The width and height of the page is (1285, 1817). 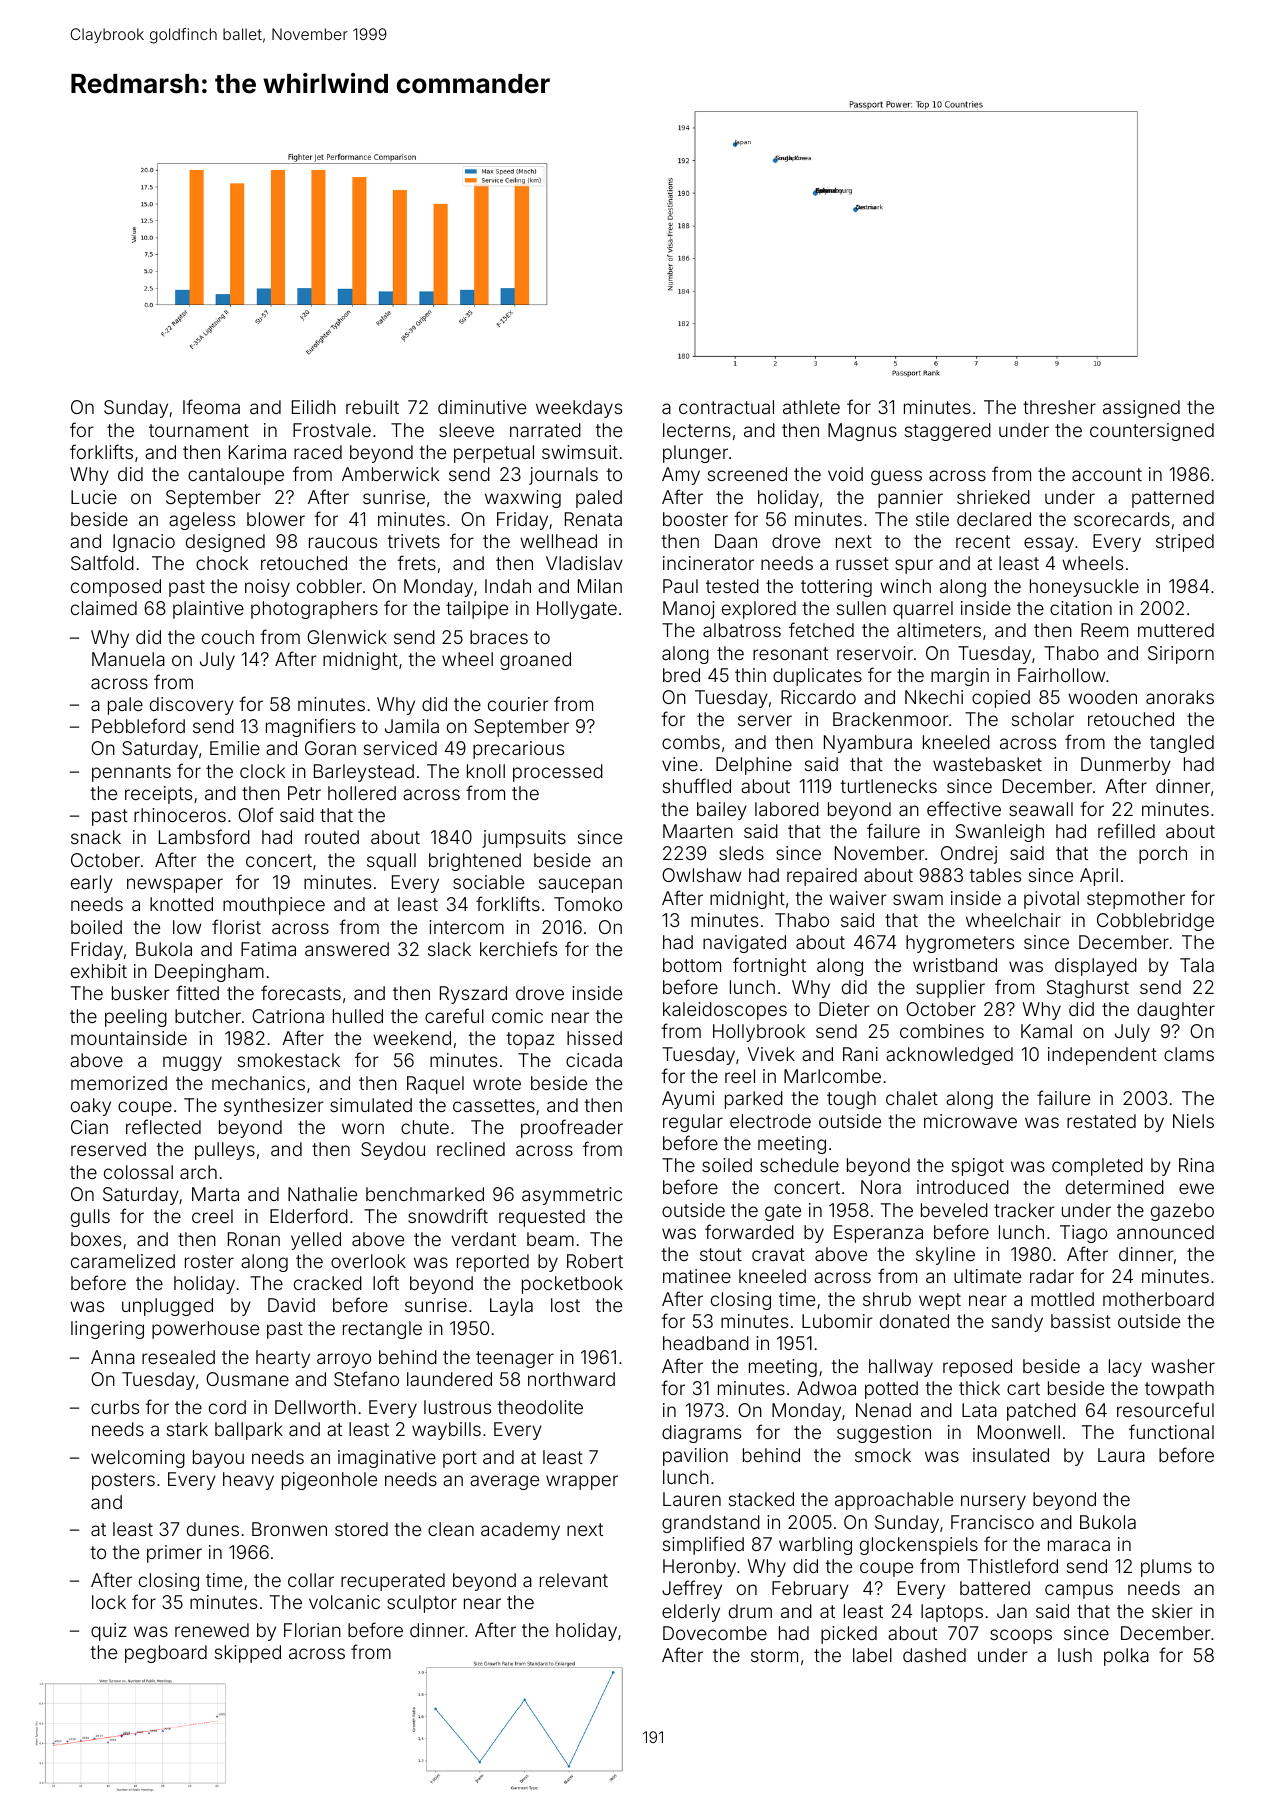 What do you see at coordinates (213, 1529) in the page?
I see `dunes` at bounding box center [213, 1529].
